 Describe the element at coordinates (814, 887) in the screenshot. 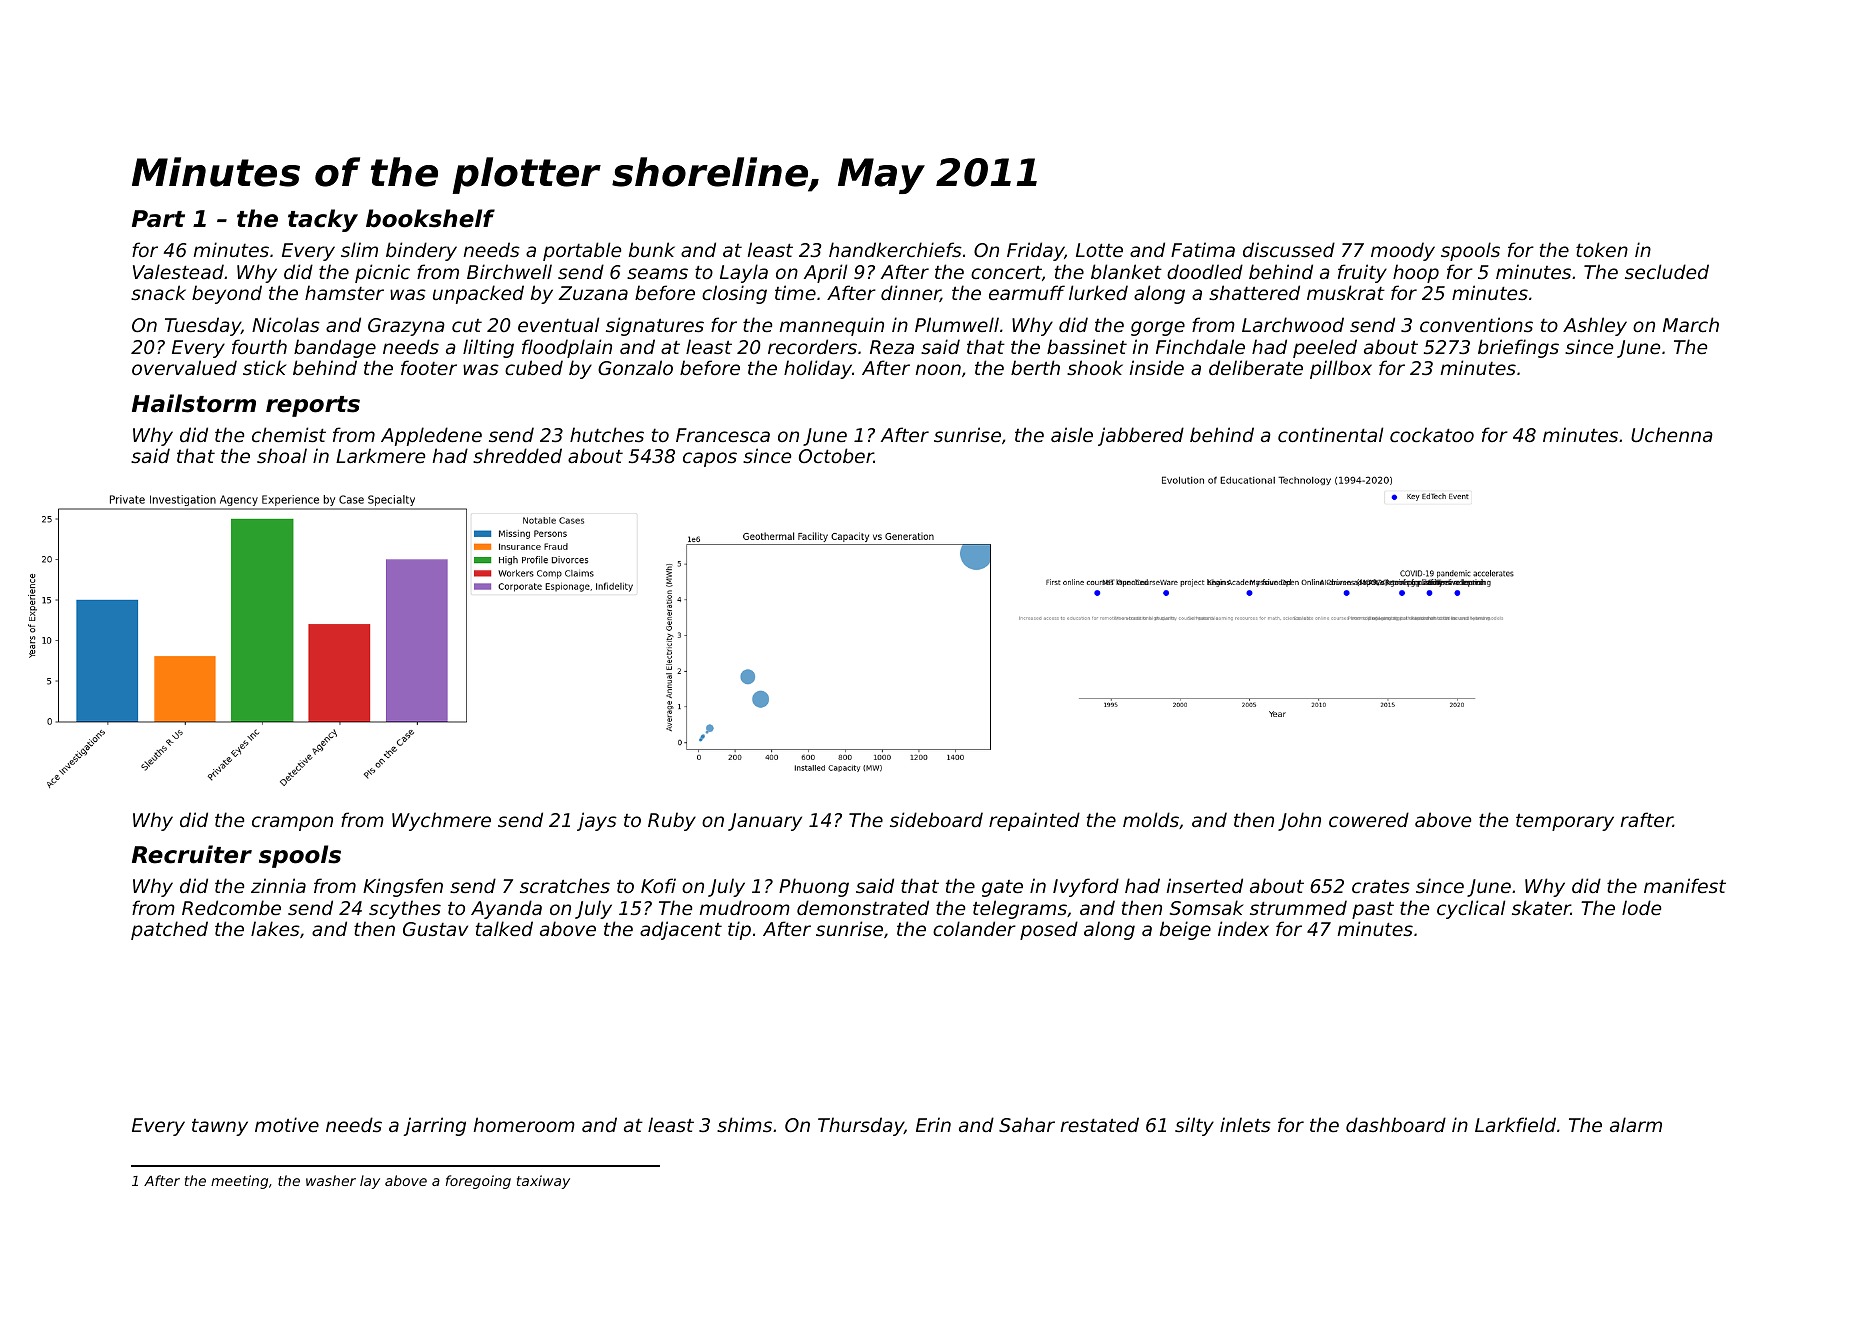

I see `Phuong` at that location.
